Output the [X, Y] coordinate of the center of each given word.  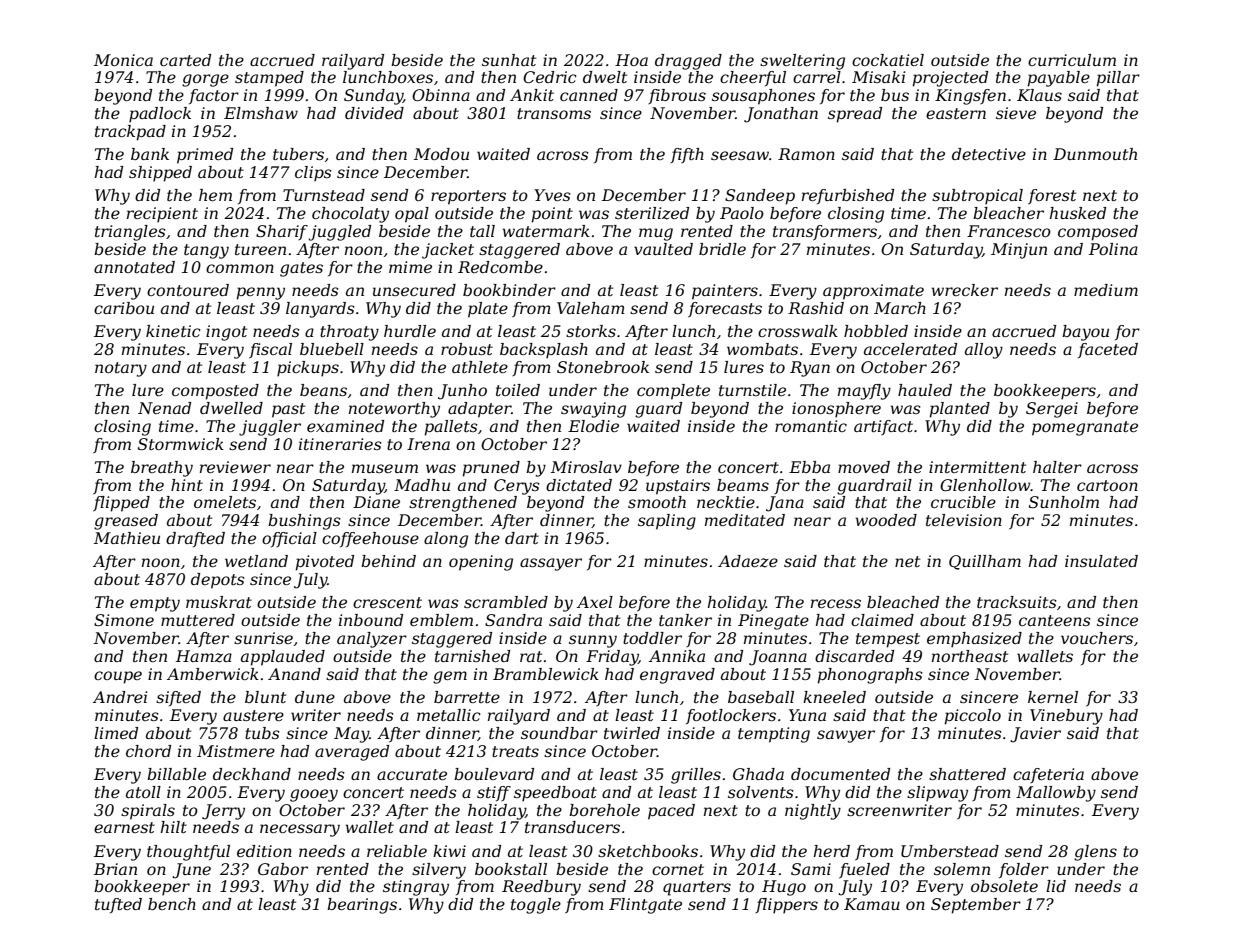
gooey [314, 795]
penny [261, 293]
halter [1057, 467]
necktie [726, 502]
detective [989, 154]
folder [1024, 870]
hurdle [410, 331]
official [289, 539]
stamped [269, 79]
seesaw [740, 155]
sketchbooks [648, 851]
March [900, 308]
